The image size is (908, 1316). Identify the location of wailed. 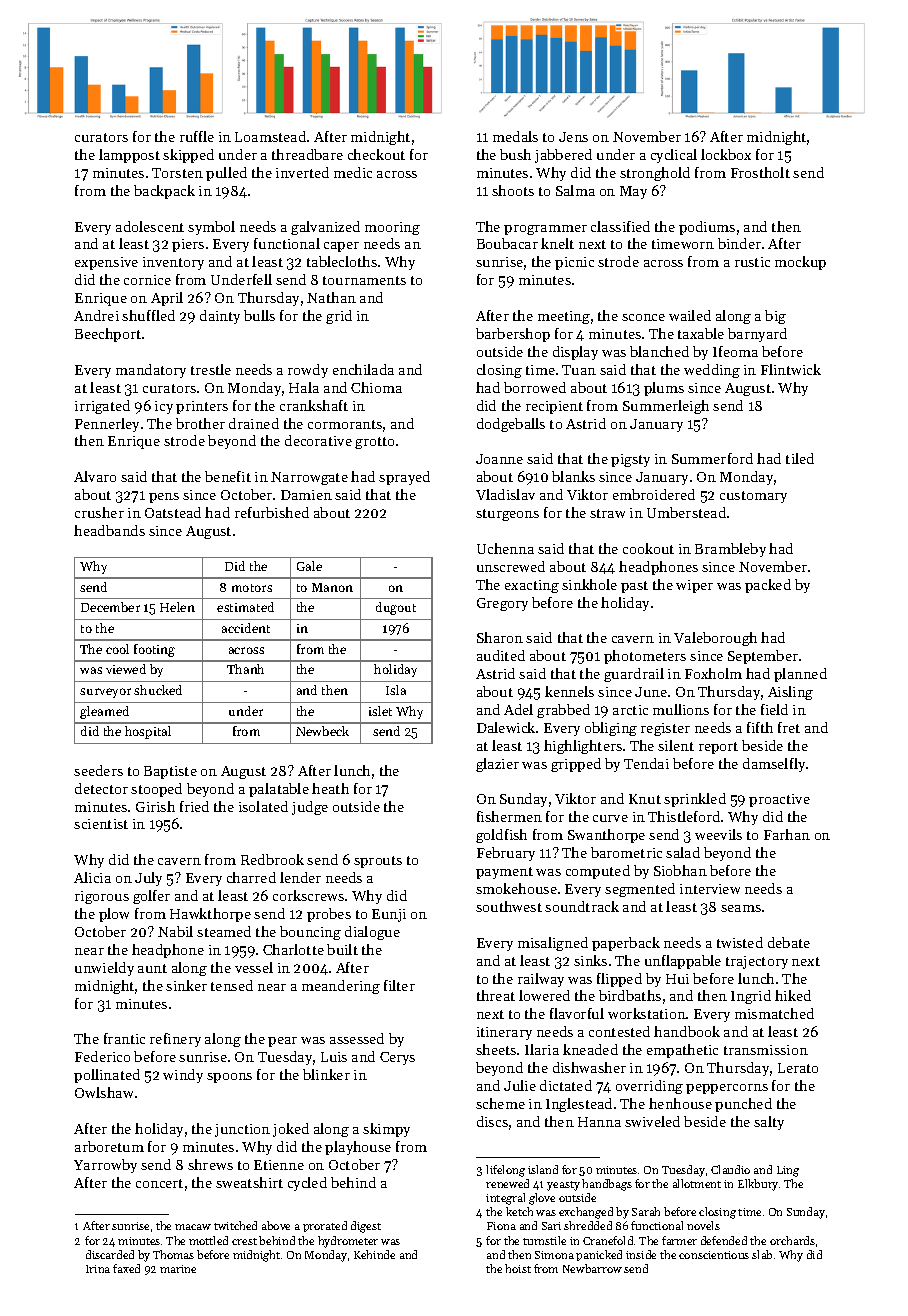
(690, 315).
